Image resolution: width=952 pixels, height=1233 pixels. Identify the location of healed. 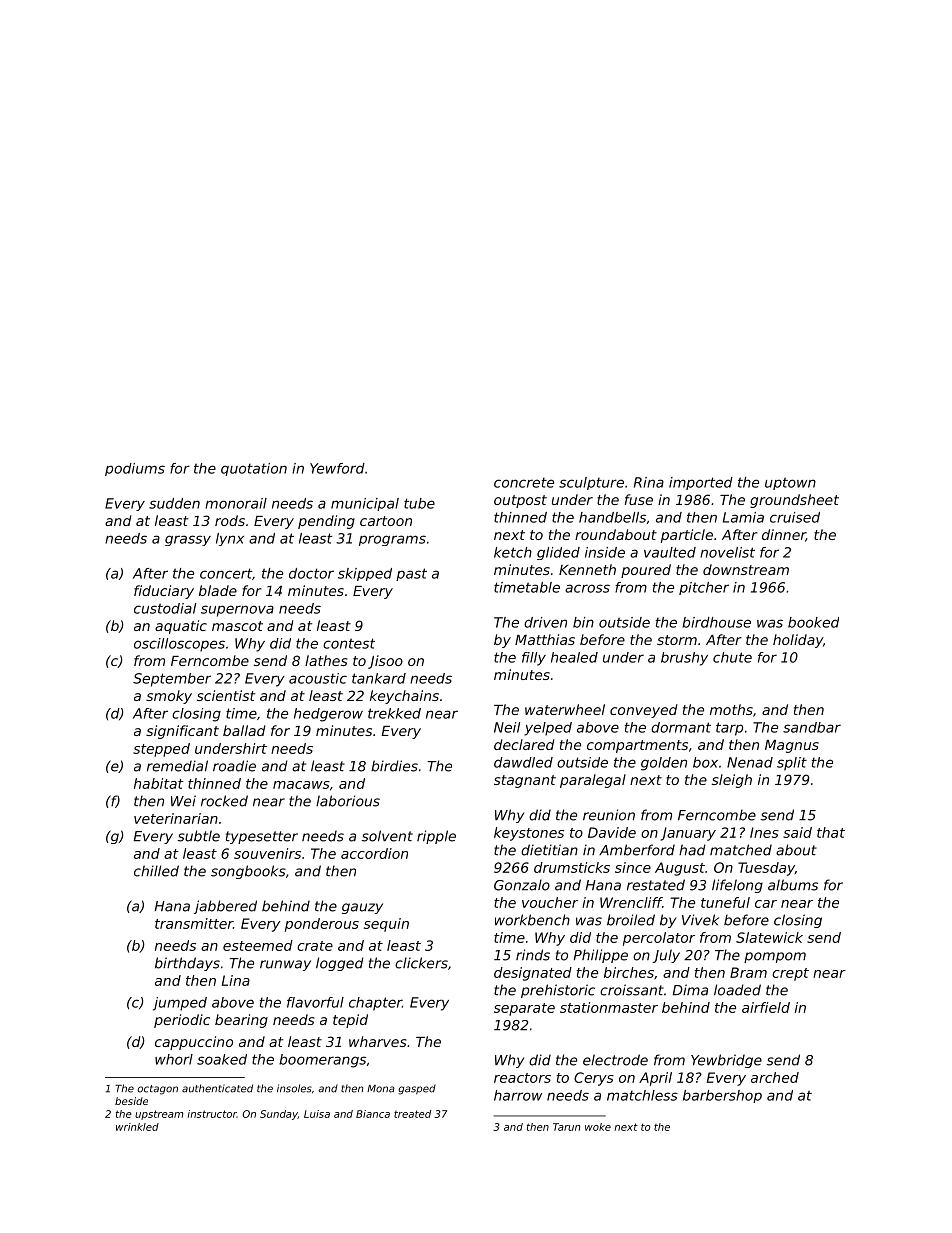
(574, 657).
